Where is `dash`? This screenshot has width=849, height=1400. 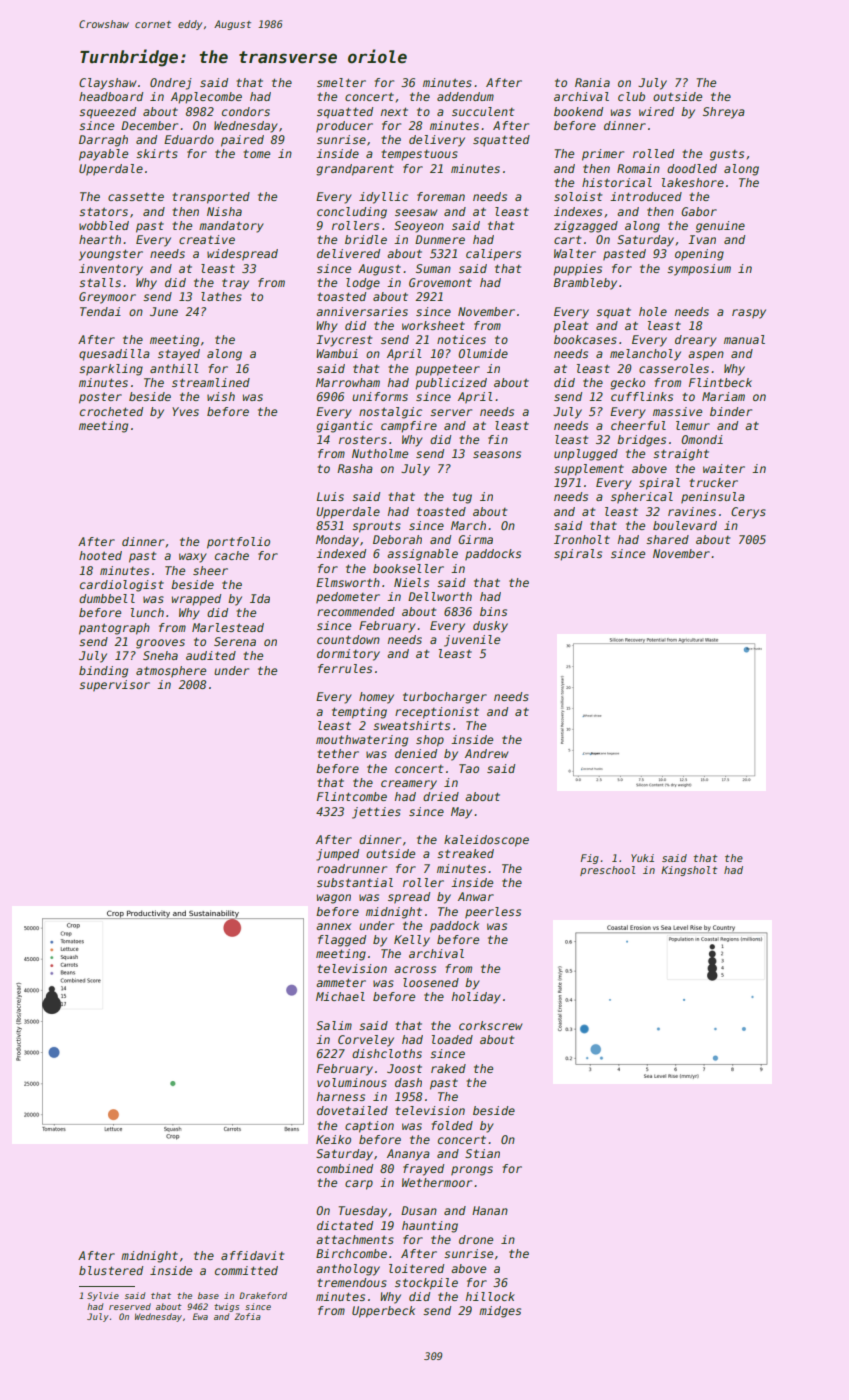
dash is located at coordinates (408, 1082).
